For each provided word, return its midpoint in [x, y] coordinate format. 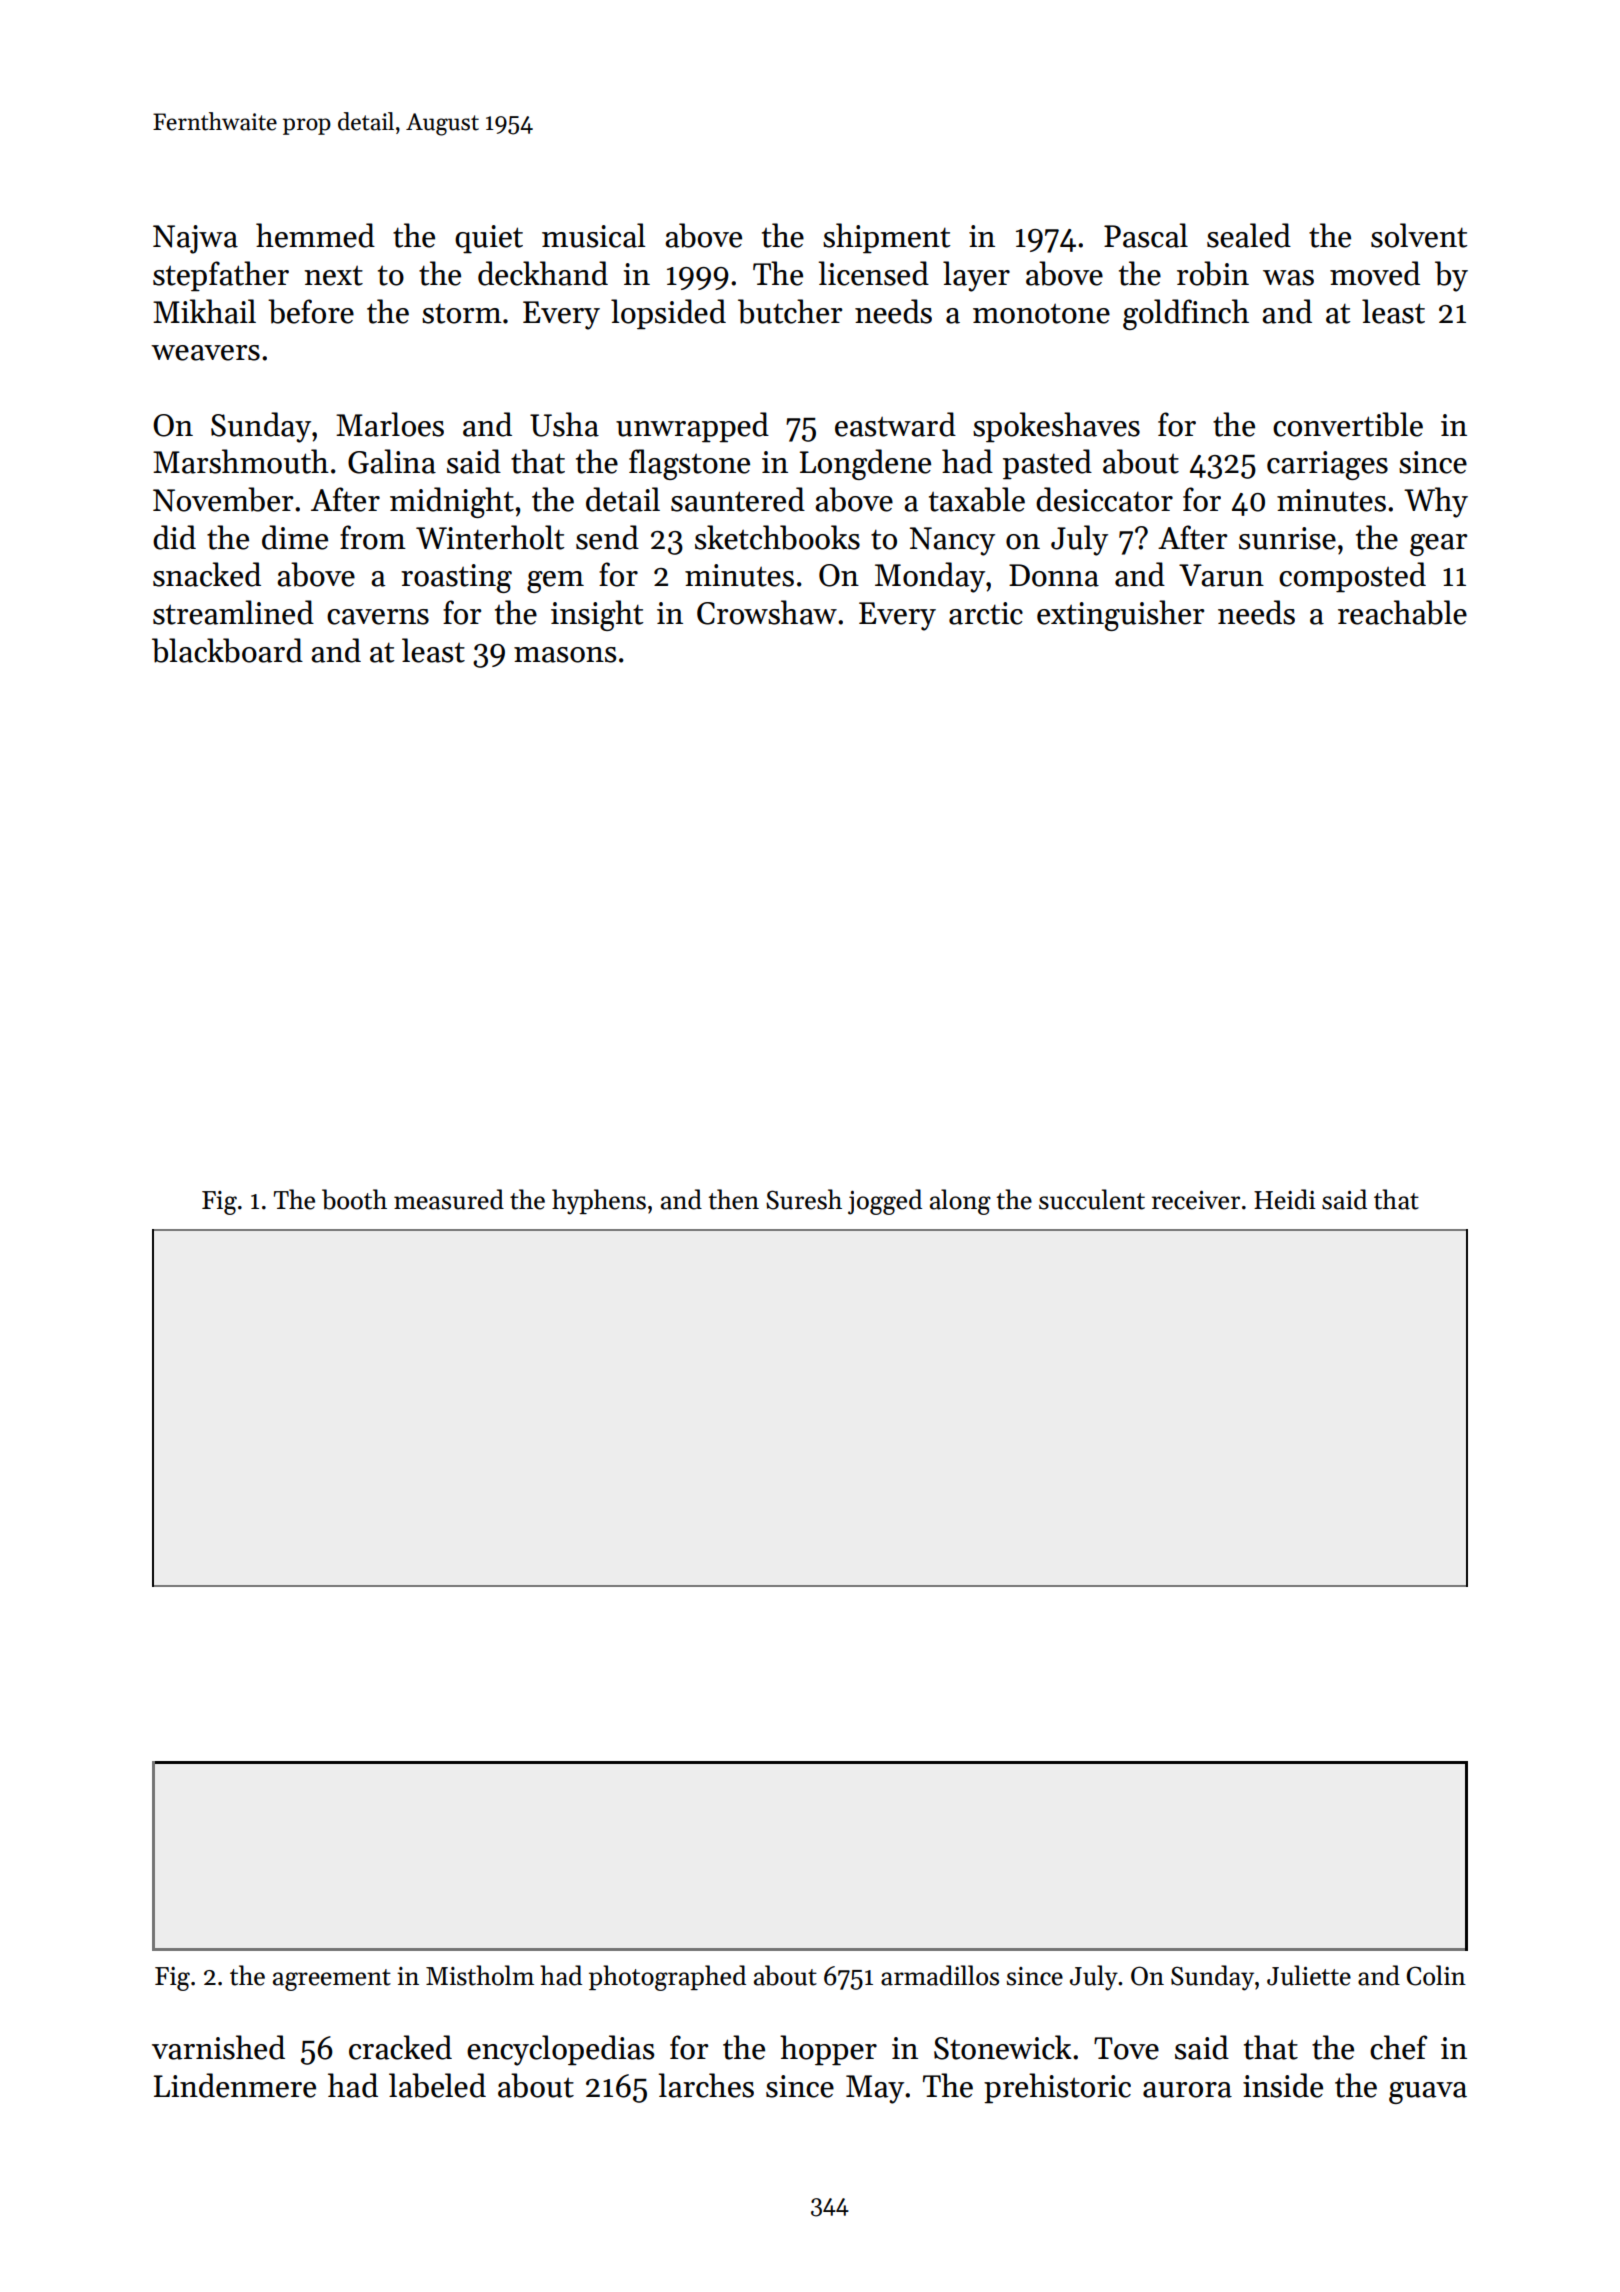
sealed [1249, 235]
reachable [1402, 612]
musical [593, 235]
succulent [1092, 1199]
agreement [332, 1980]
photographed [667, 1978]
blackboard [227, 650]
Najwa [195, 239]
